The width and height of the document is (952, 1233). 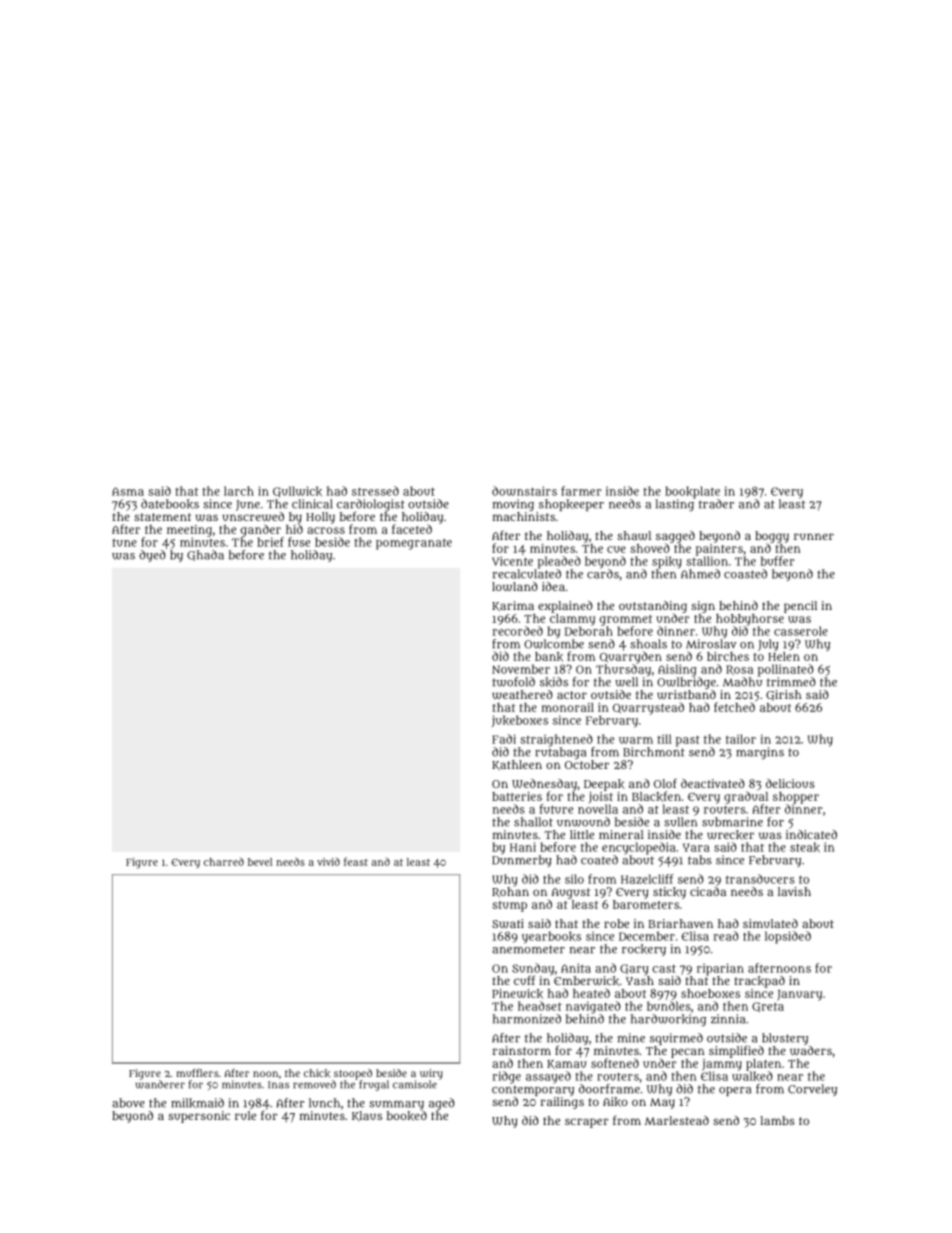 What do you see at coordinates (788, 937) in the document?
I see `lopsided` at bounding box center [788, 937].
